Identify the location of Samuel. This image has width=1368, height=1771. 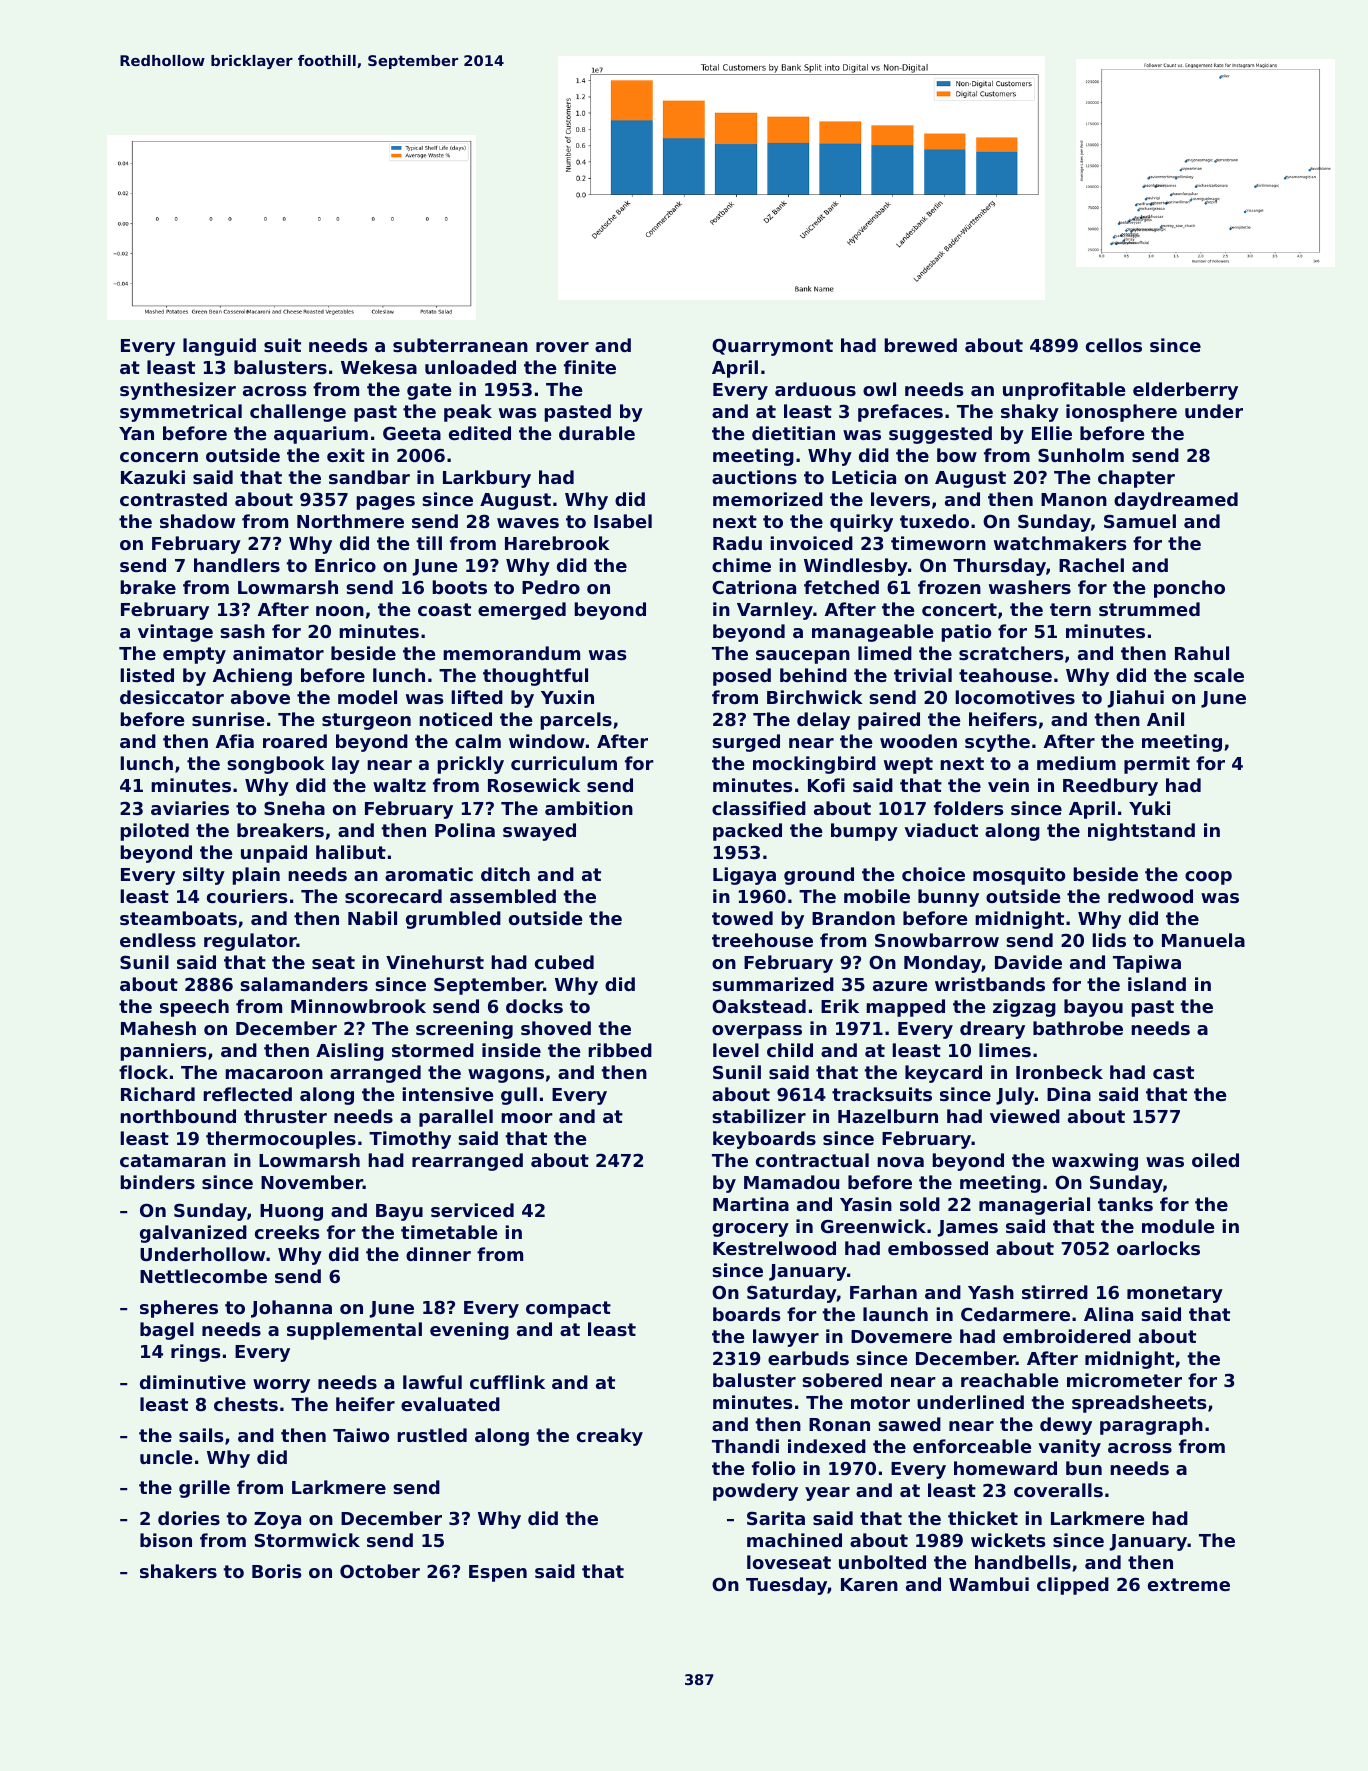
(1140, 521).
